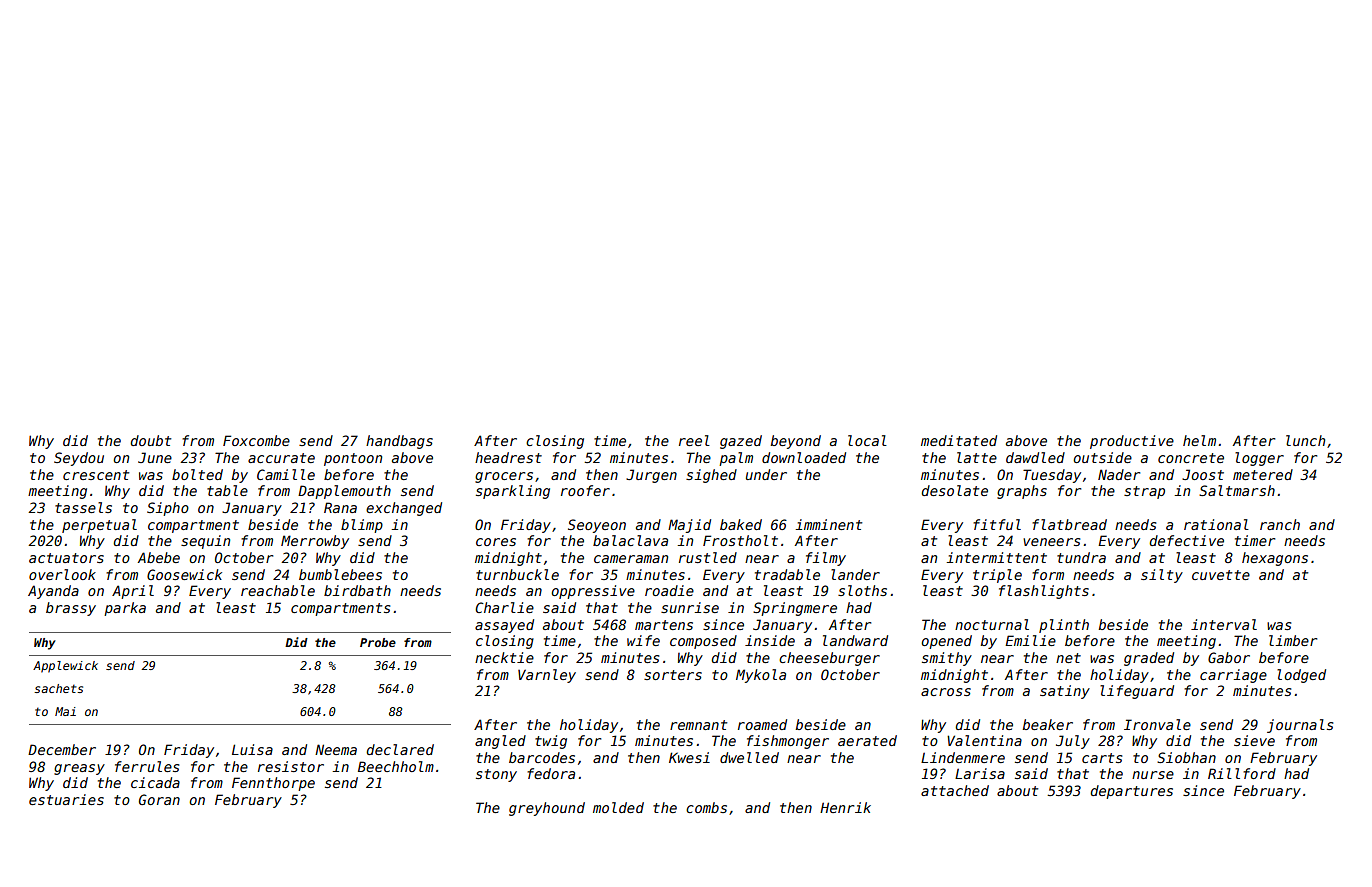  What do you see at coordinates (954, 490) in the screenshot?
I see `desolate` at bounding box center [954, 490].
